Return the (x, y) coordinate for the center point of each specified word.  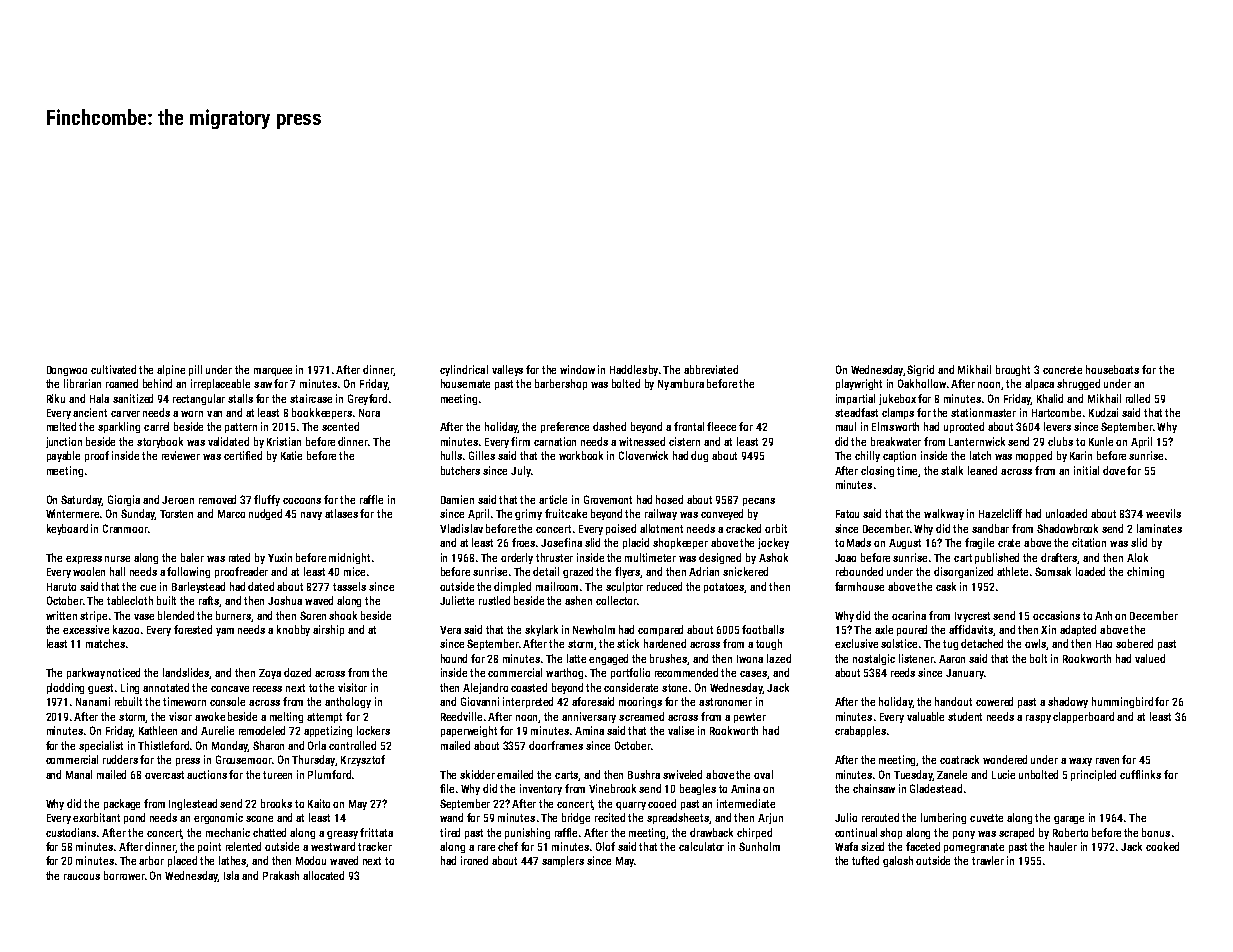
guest (100, 689)
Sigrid (920, 370)
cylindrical (464, 370)
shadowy (1068, 702)
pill (195, 370)
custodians (71, 832)
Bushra (644, 774)
